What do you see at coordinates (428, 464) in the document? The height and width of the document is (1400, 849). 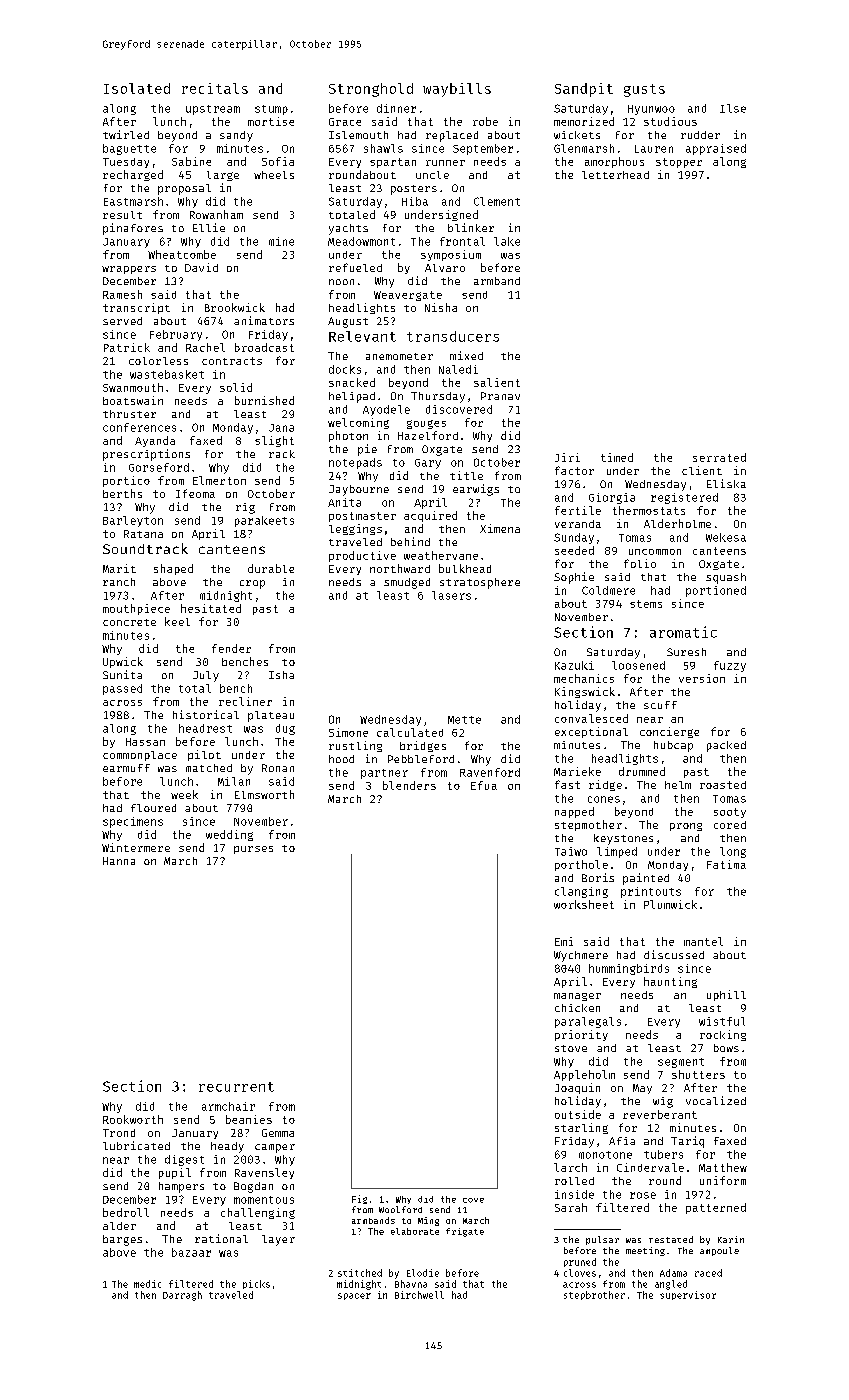 I see `Gary` at bounding box center [428, 464].
